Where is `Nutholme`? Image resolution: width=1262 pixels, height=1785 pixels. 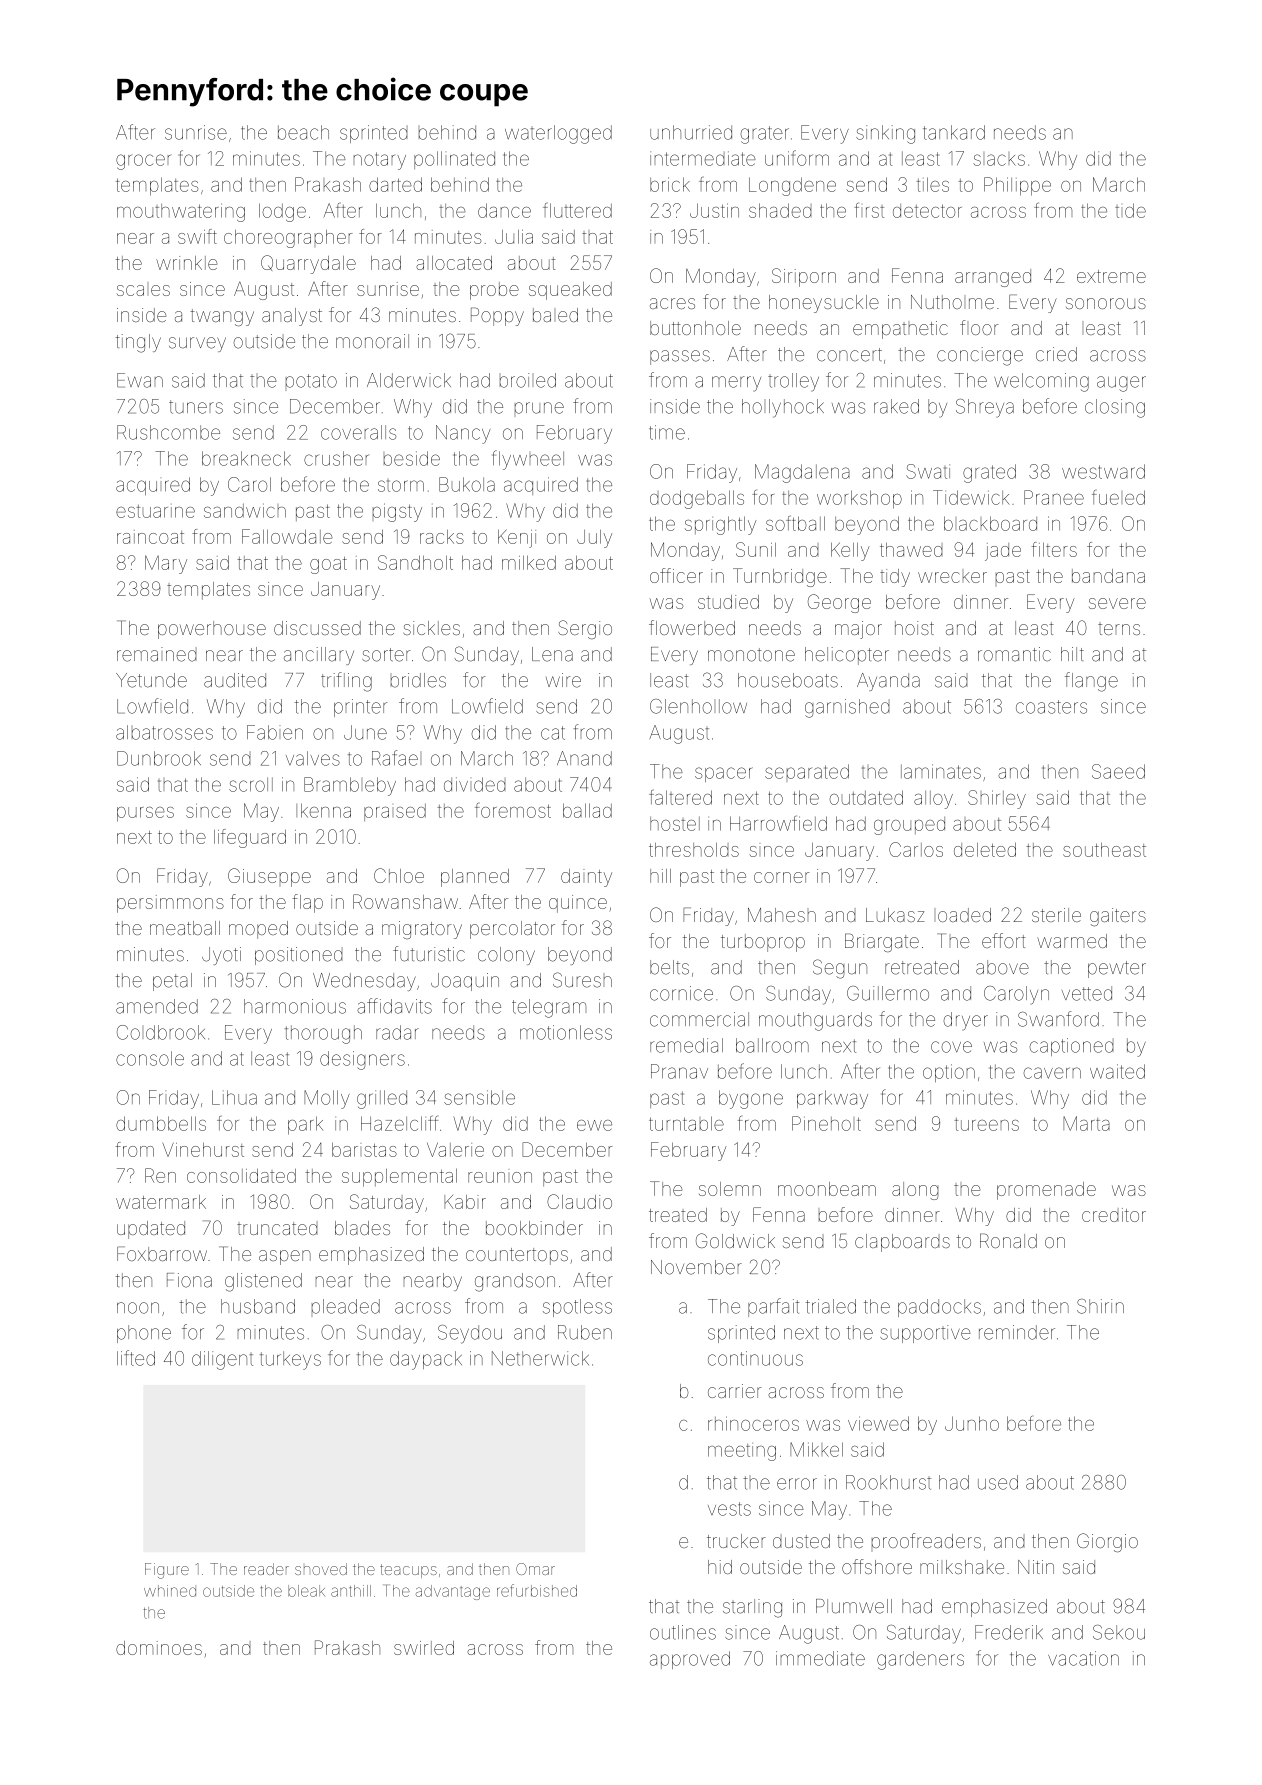
Nutholme is located at coordinates (952, 302).
